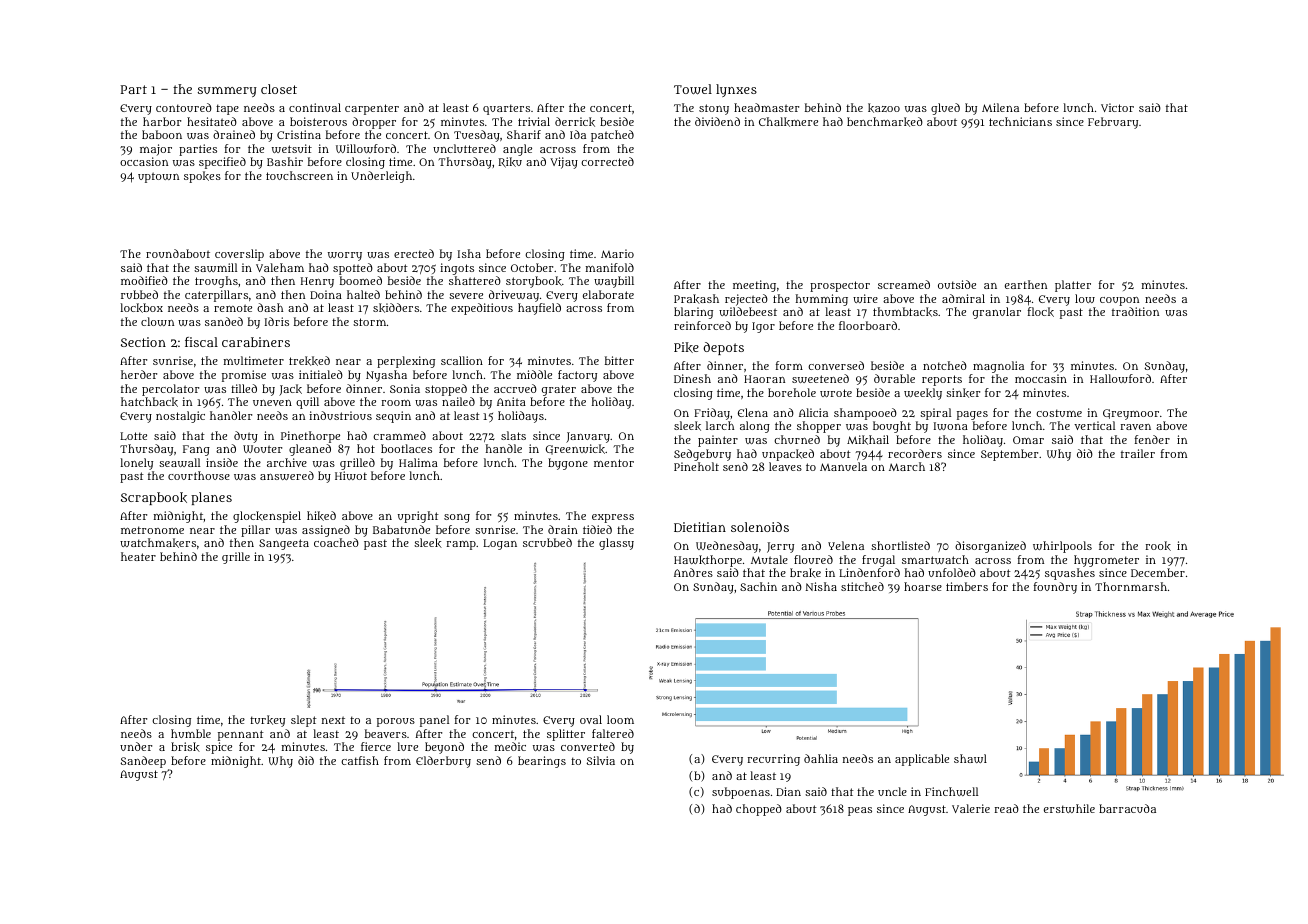 The height and width of the page is (924, 1308). Describe the element at coordinates (461, 545) in the page. I see `ramp` at that location.
